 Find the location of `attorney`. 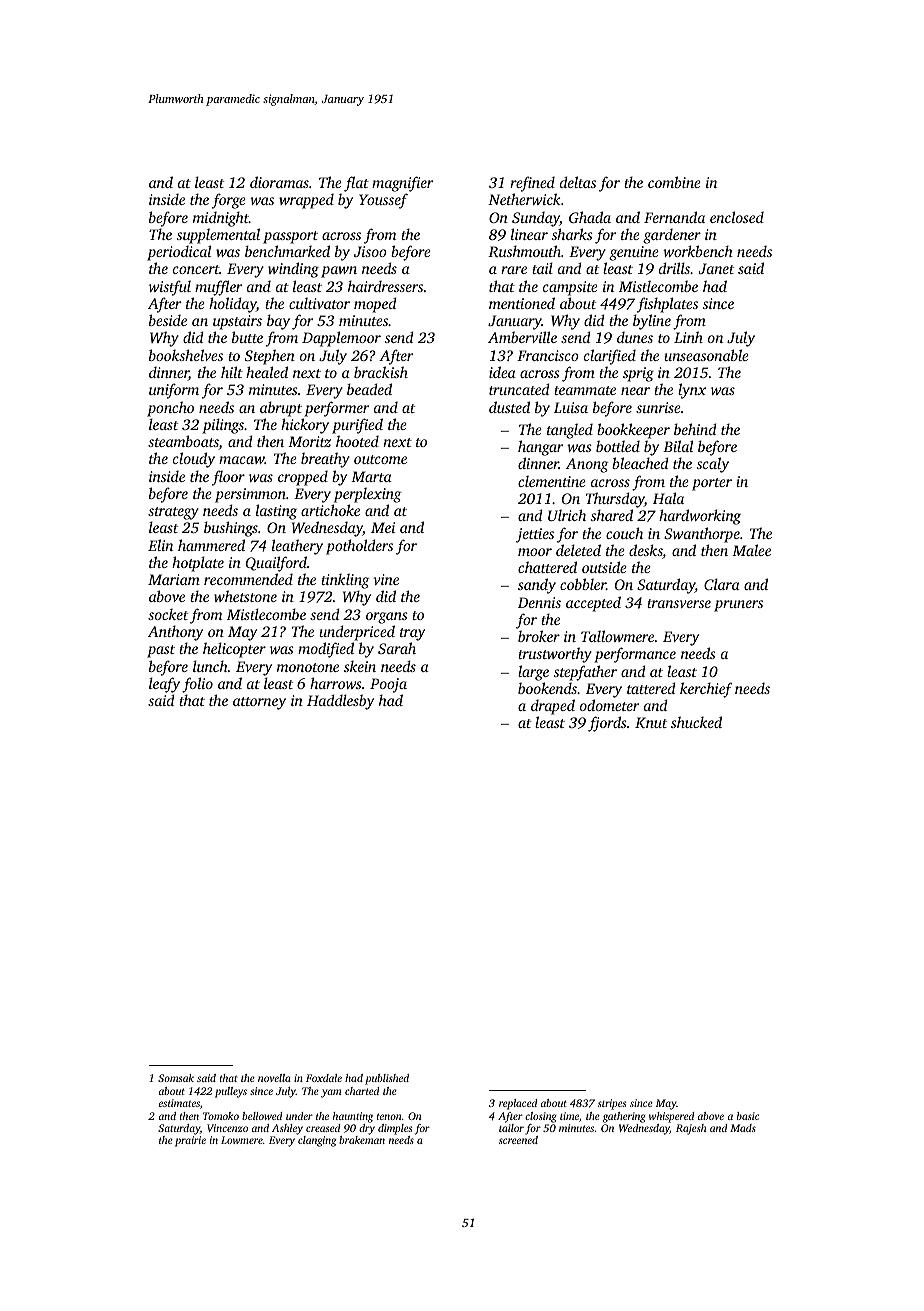

attorney is located at coordinates (259, 703).
